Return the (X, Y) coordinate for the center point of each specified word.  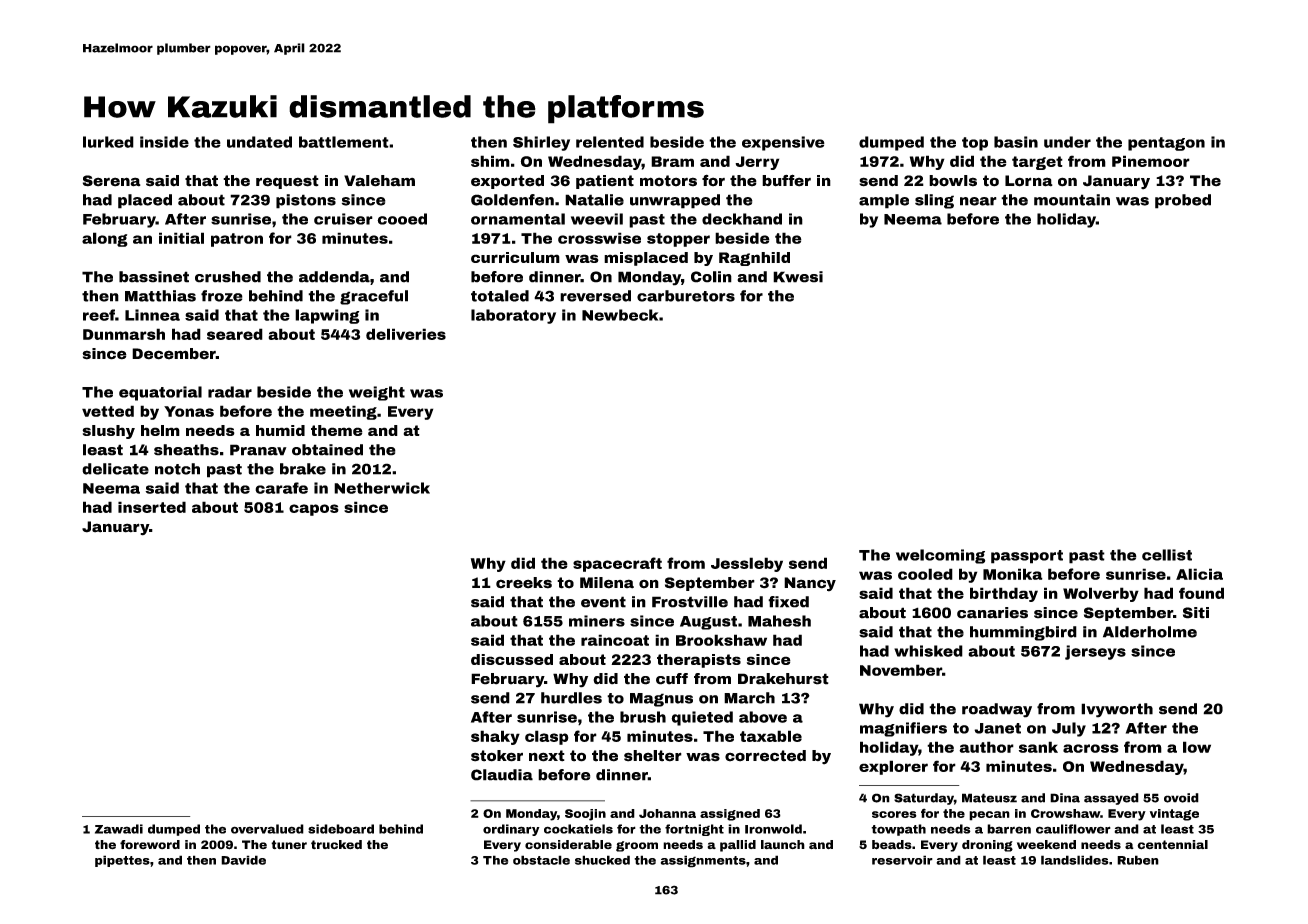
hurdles (571, 698)
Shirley (541, 143)
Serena (112, 181)
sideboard (341, 829)
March (749, 698)
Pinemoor (1151, 161)
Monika (1013, 574)
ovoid (1181, 798)
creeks (524, 583)
